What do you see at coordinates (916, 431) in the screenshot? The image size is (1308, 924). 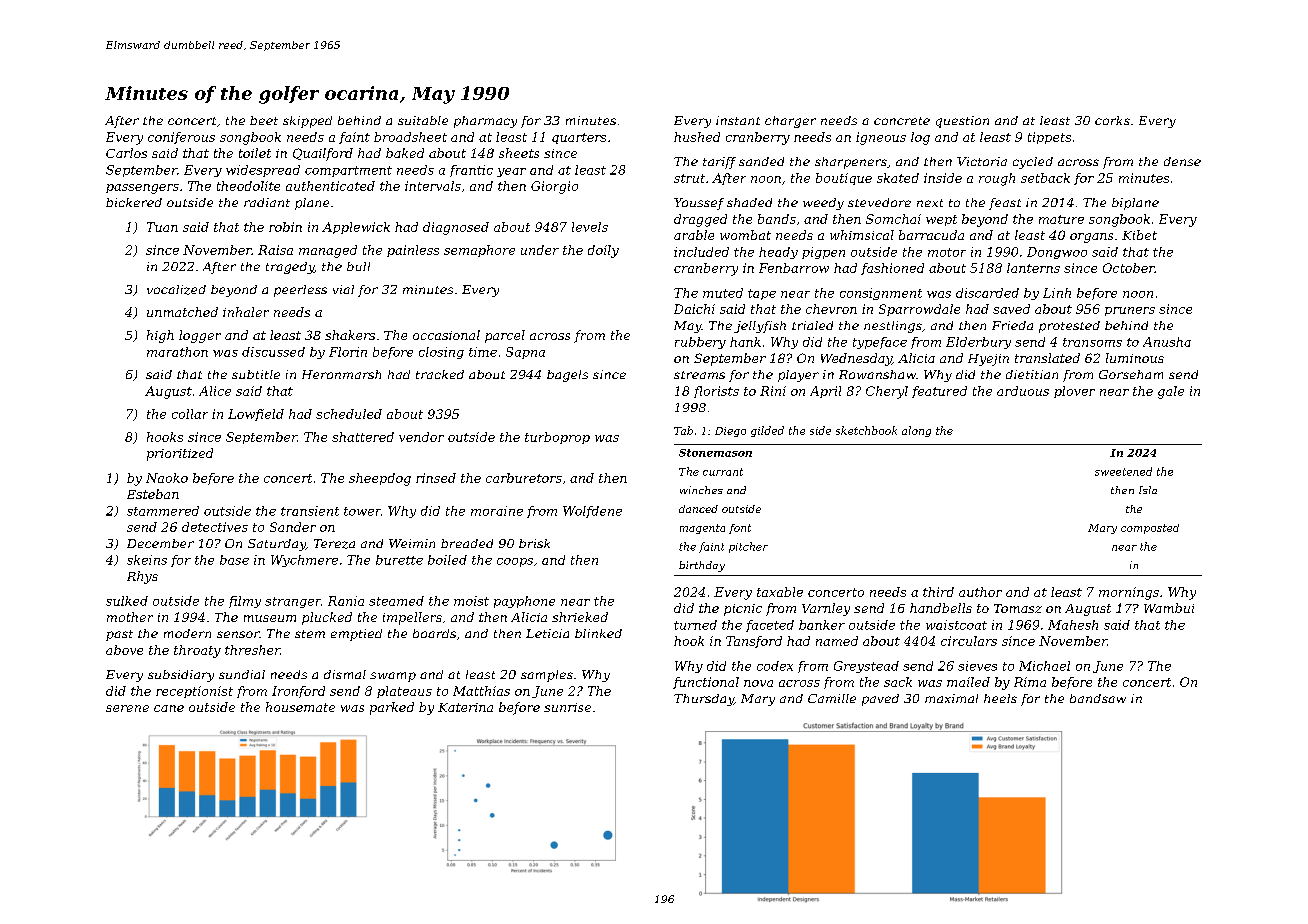 I see `along` at bounding box center [916, 431].
